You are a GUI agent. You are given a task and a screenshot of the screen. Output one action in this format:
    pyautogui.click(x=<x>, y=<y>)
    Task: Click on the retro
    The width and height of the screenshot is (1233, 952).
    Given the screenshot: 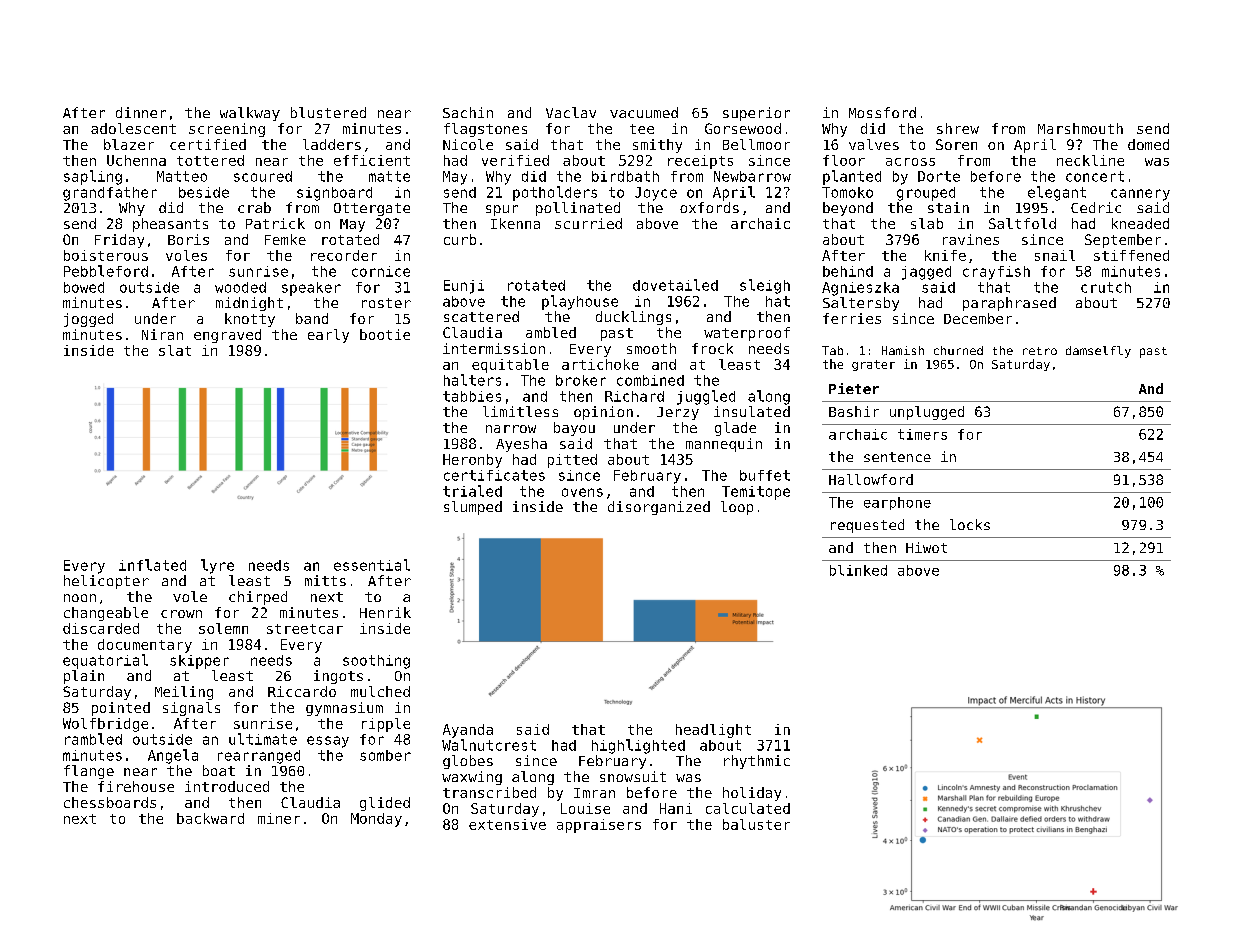 What is the action you would take?
    pyautogui.click(x=1040, y=351)
